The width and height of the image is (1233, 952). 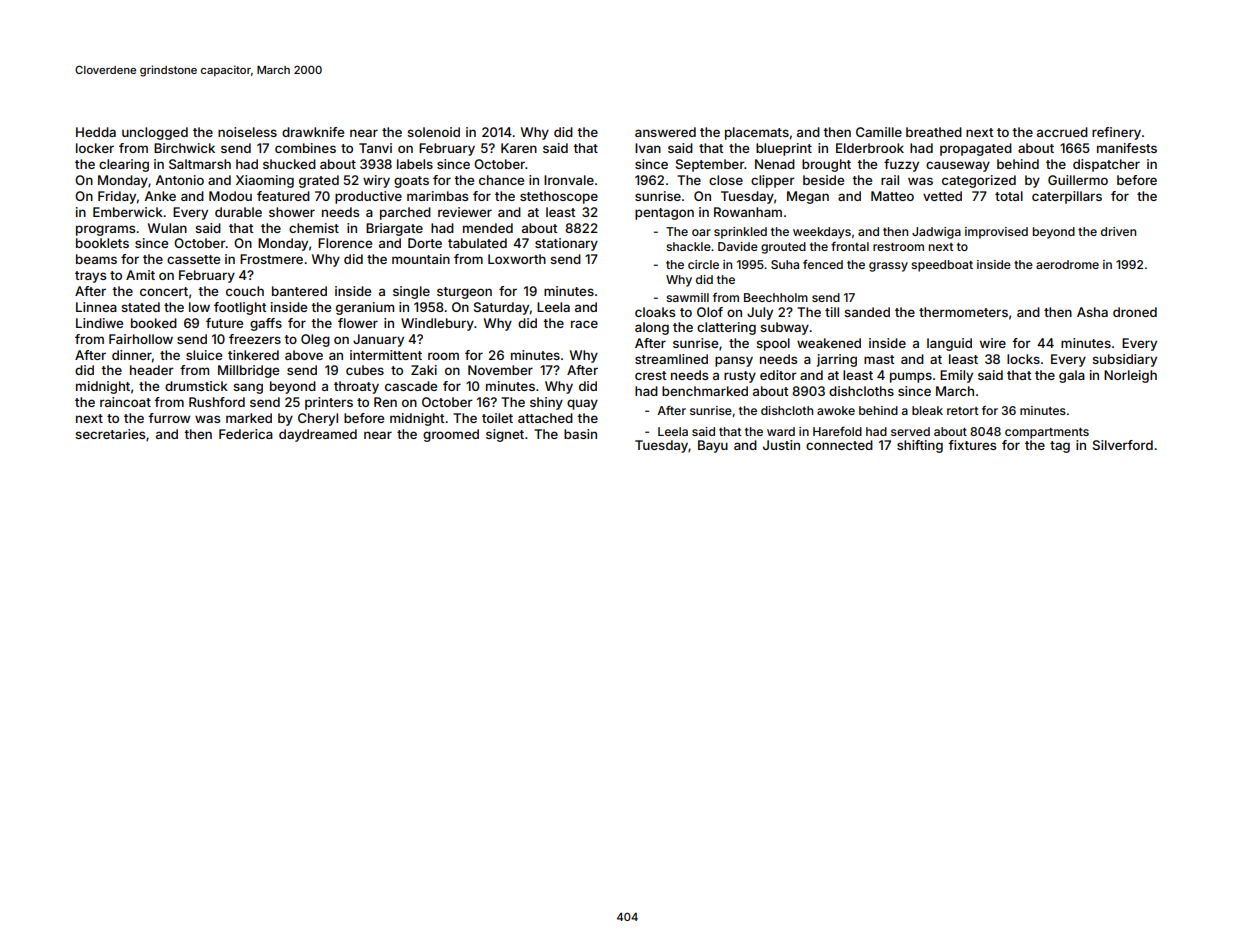 I want to click on sanded, so click(x=867, y=312).
